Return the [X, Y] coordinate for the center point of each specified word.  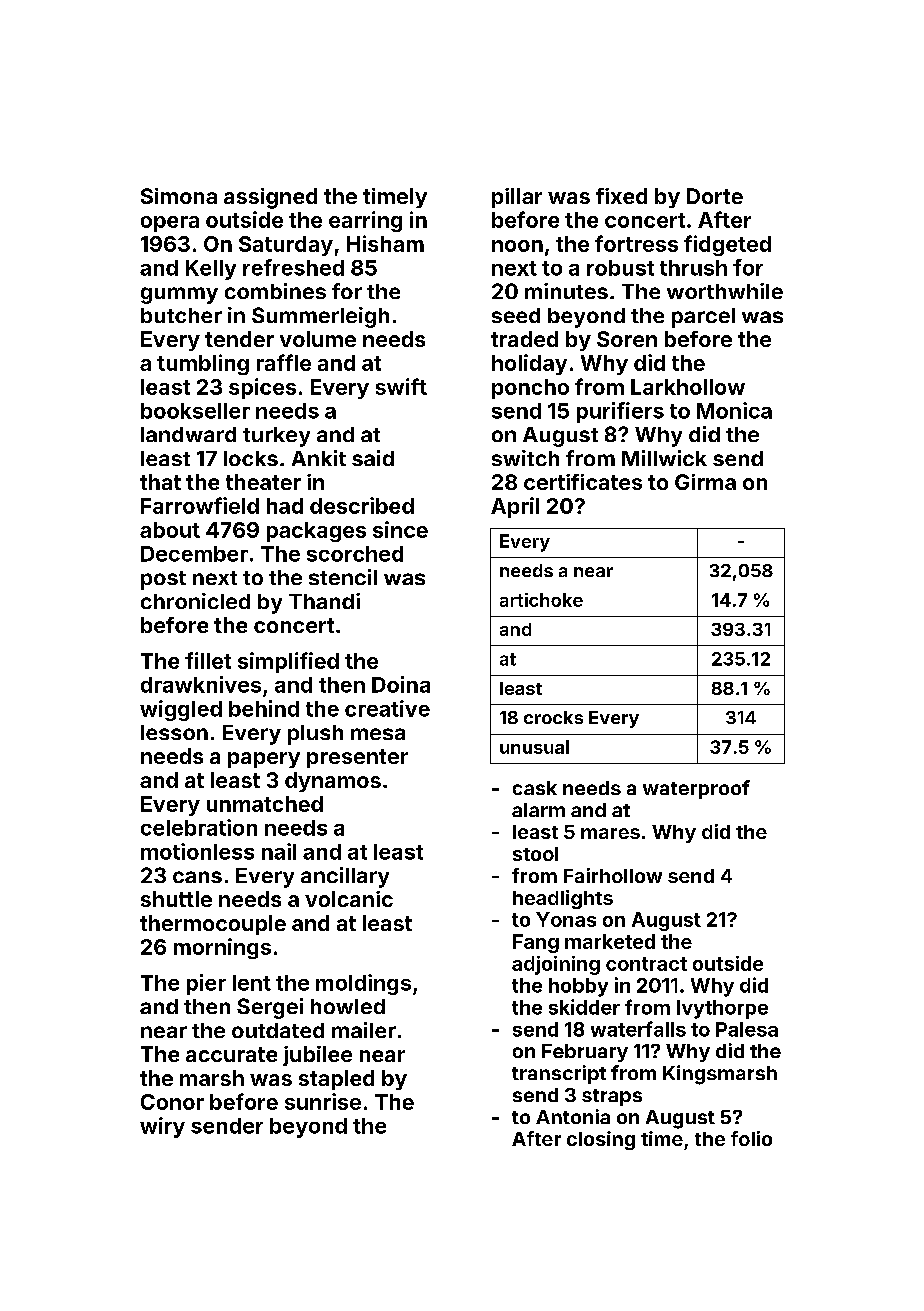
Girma [705, 482]
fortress [636, 243]
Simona [179, 196]
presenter [357, 758]
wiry [162, 1127]
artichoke [541, 600]
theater [263, 482]
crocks [553, 717]
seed [516, 315]
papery [264, 760]
